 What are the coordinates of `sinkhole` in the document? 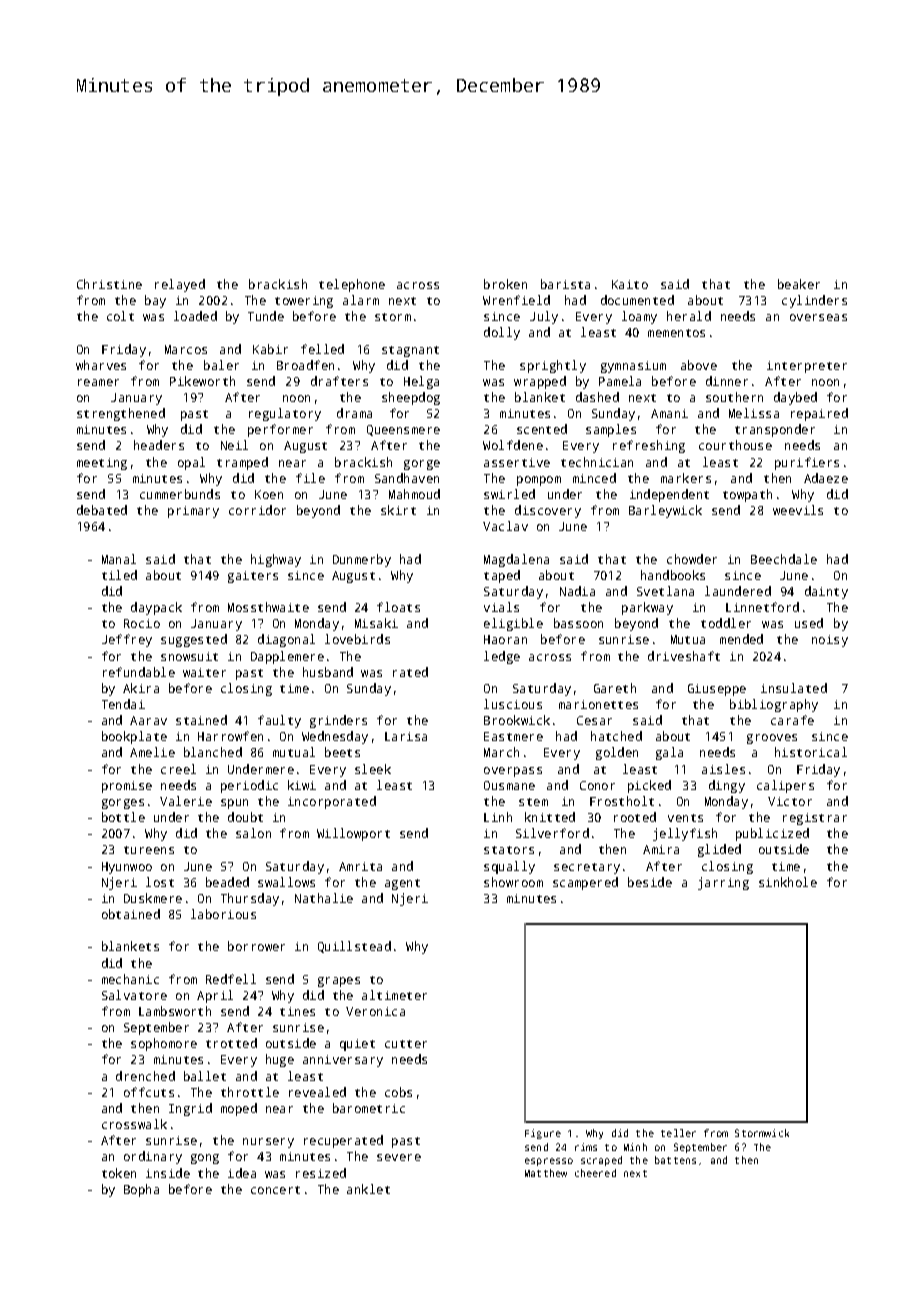 It's located at (788, 882).
